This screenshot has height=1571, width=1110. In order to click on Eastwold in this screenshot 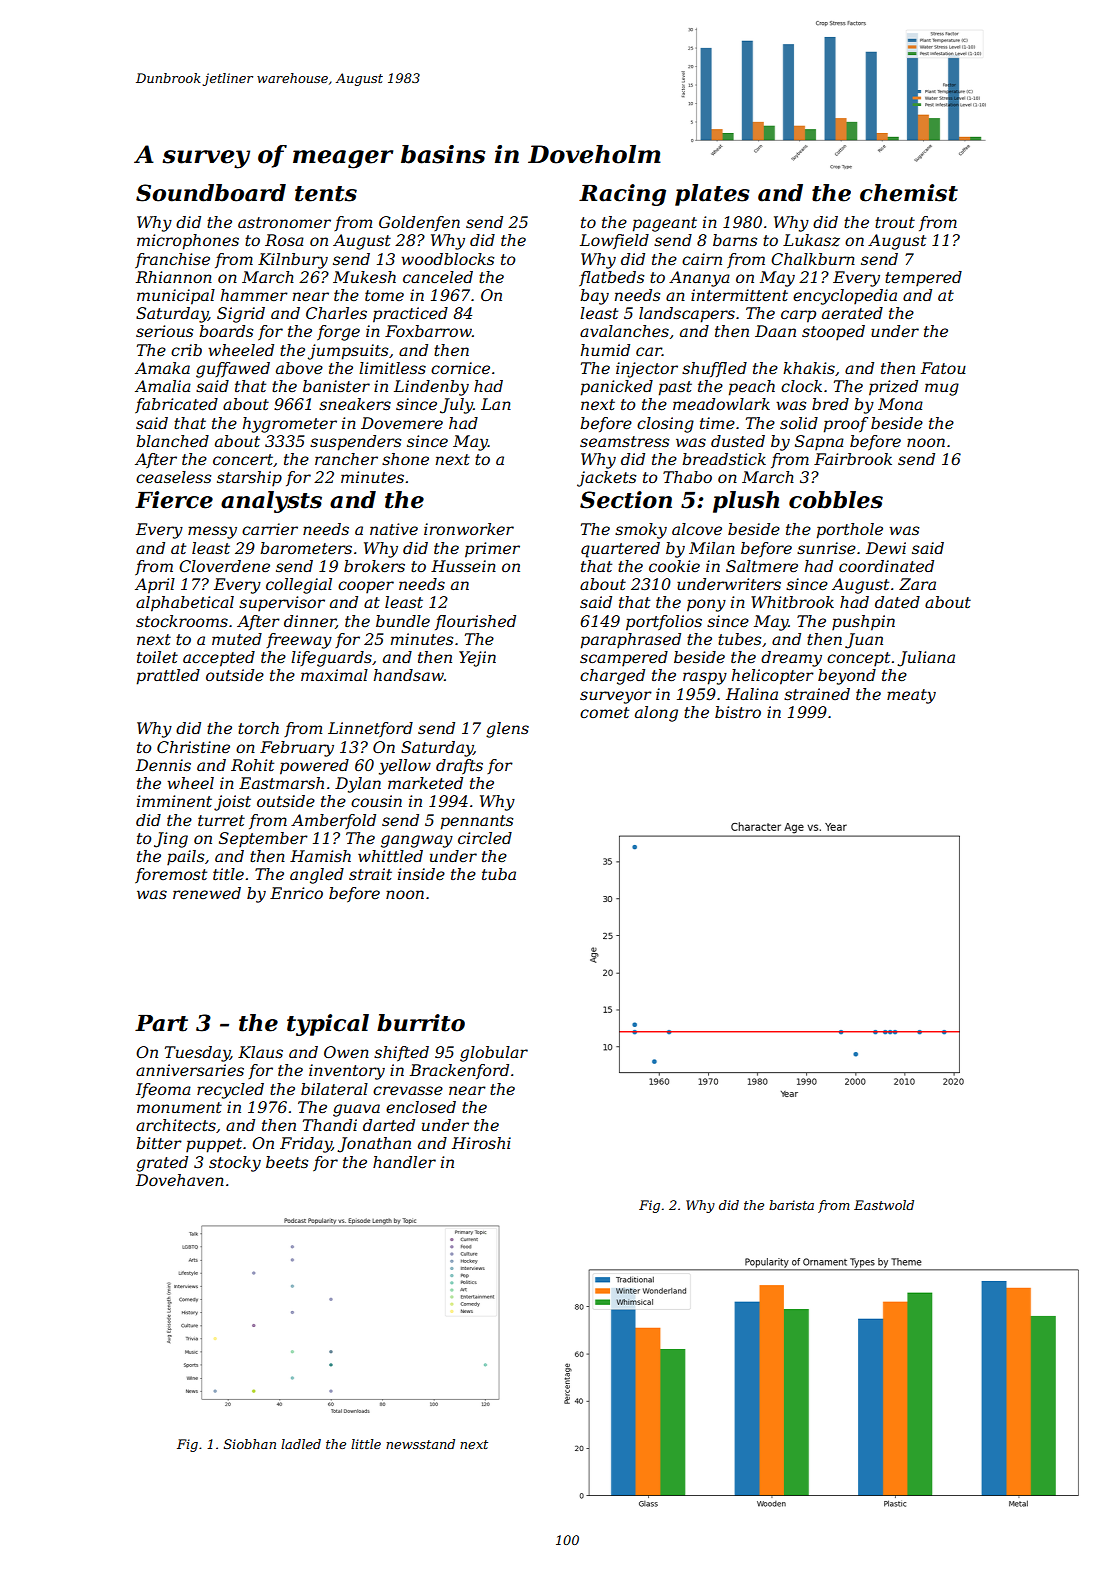, I will do `click(884, 1205)`.
